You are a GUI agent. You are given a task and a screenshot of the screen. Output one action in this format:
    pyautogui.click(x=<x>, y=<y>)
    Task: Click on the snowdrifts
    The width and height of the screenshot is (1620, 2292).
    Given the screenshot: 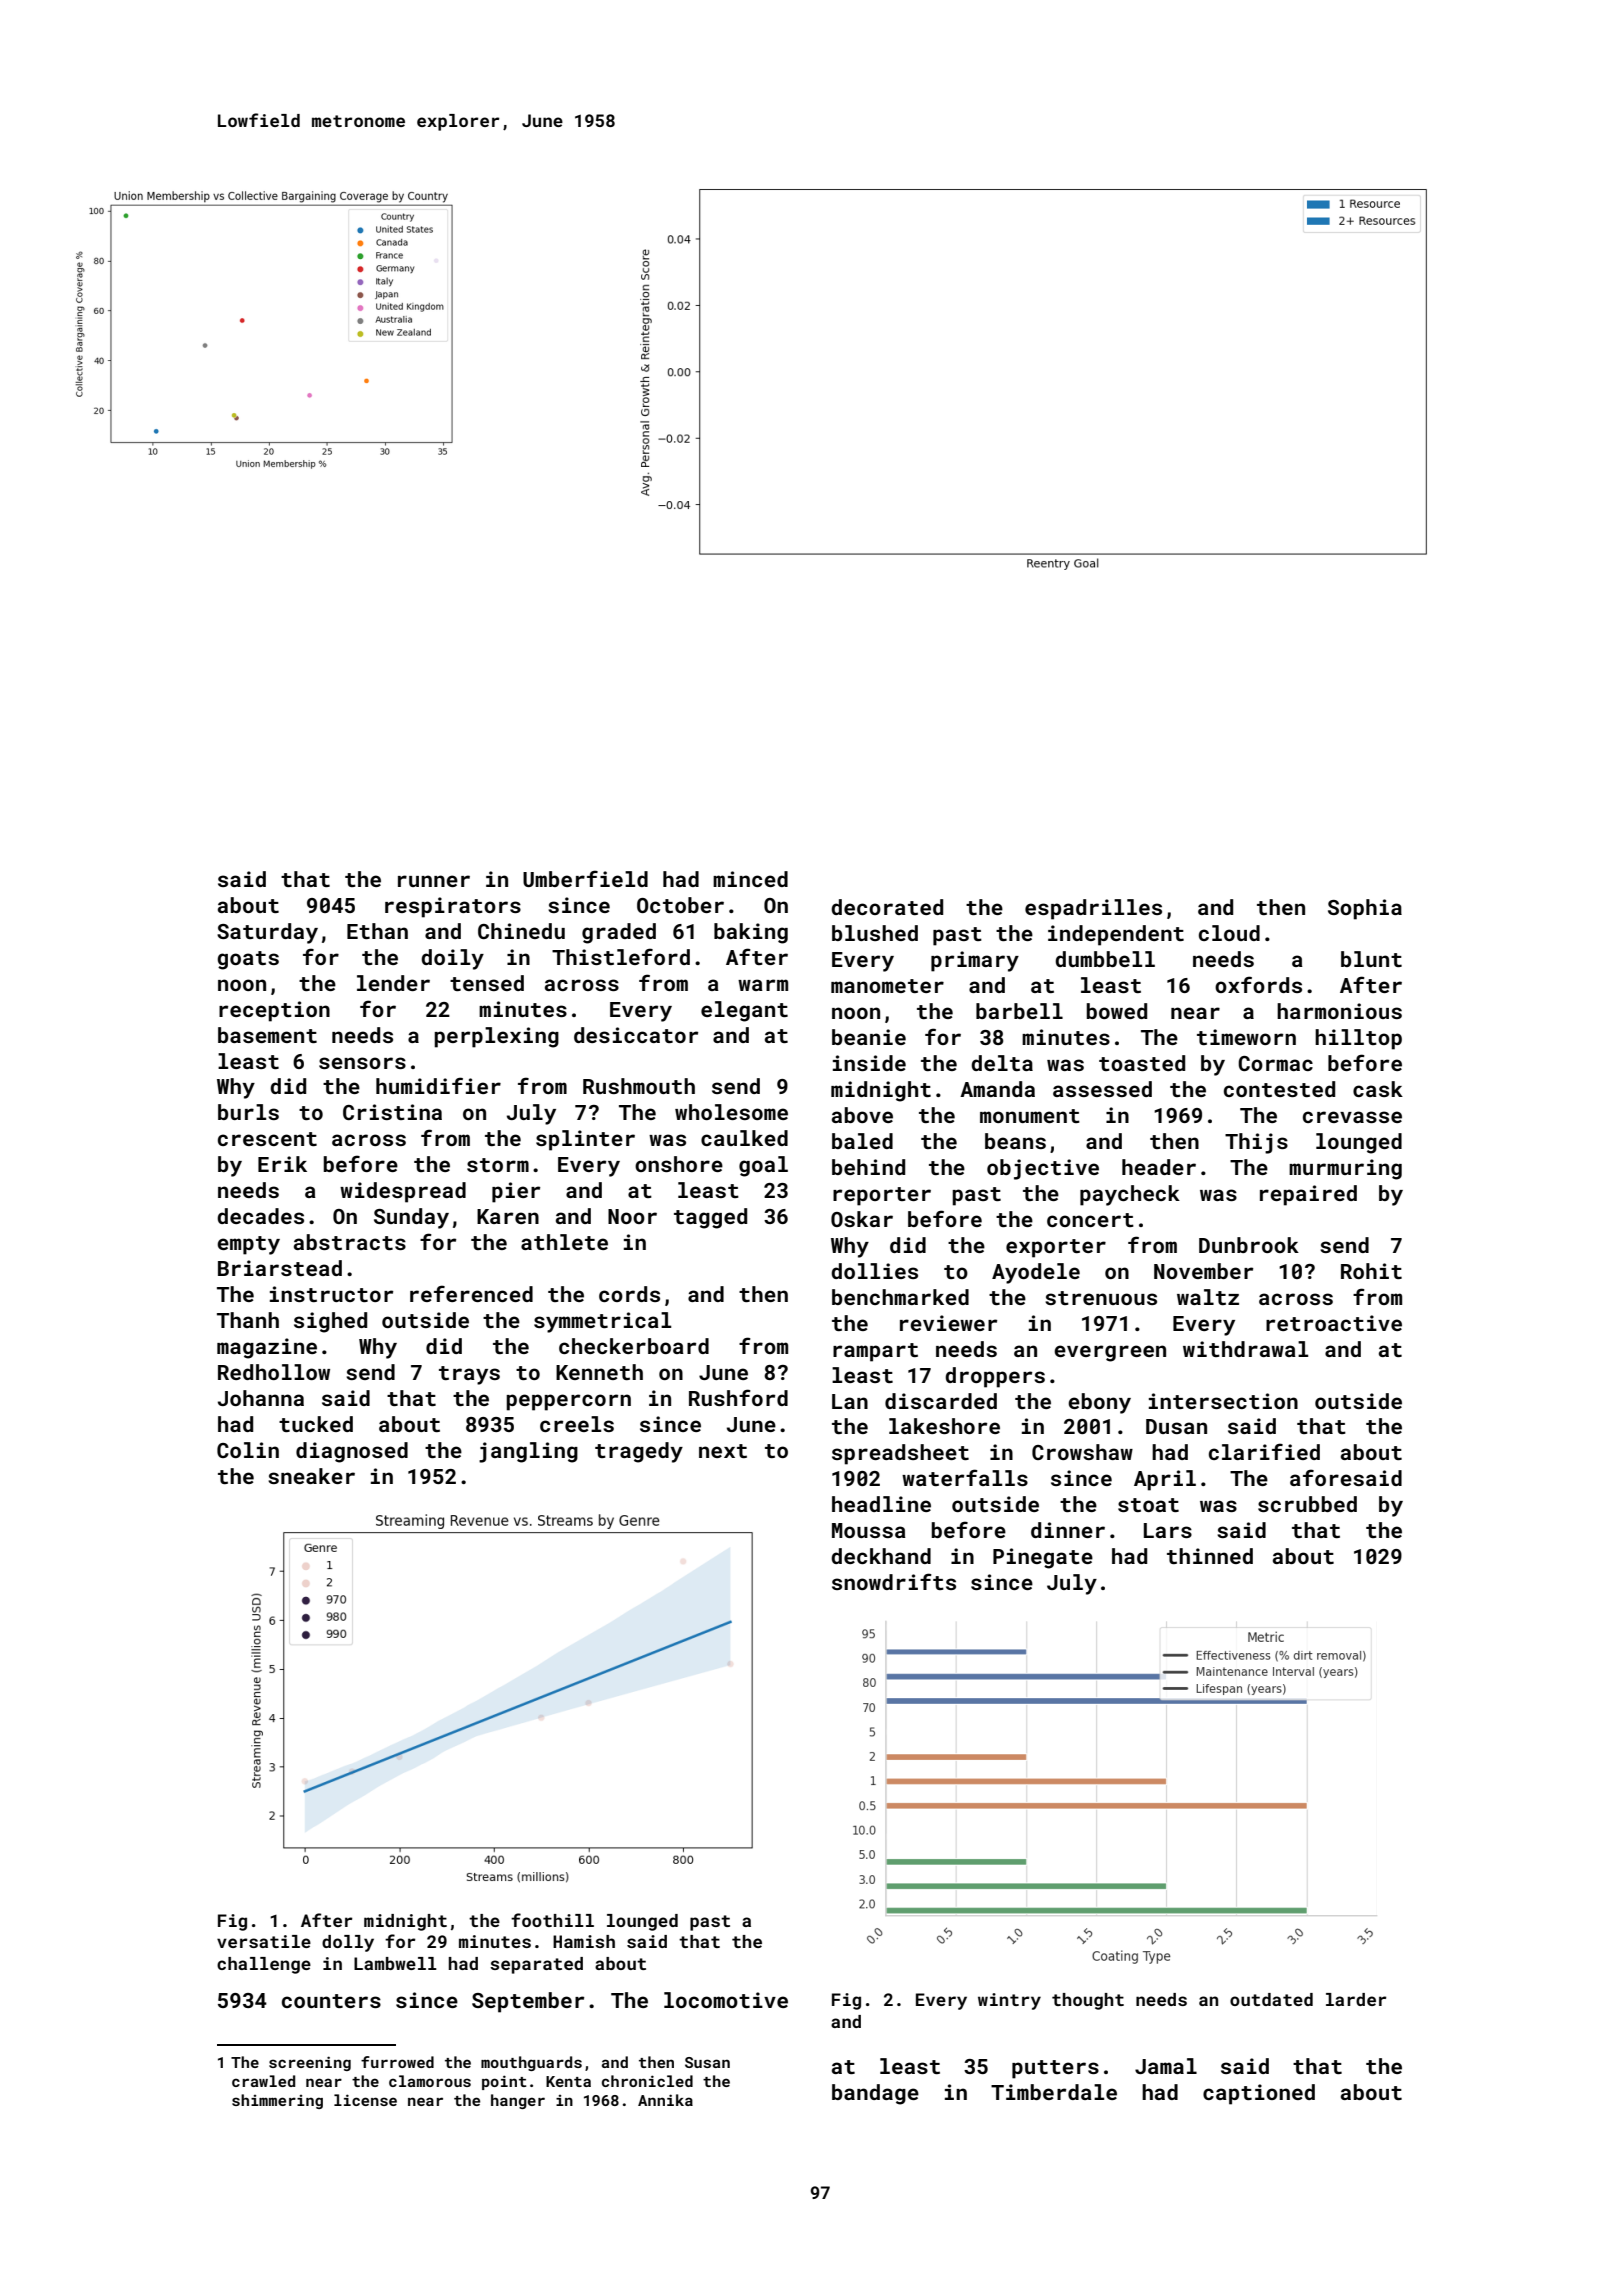 What is the action you would take?
    pyautogui.click(x=894, y=1581)
